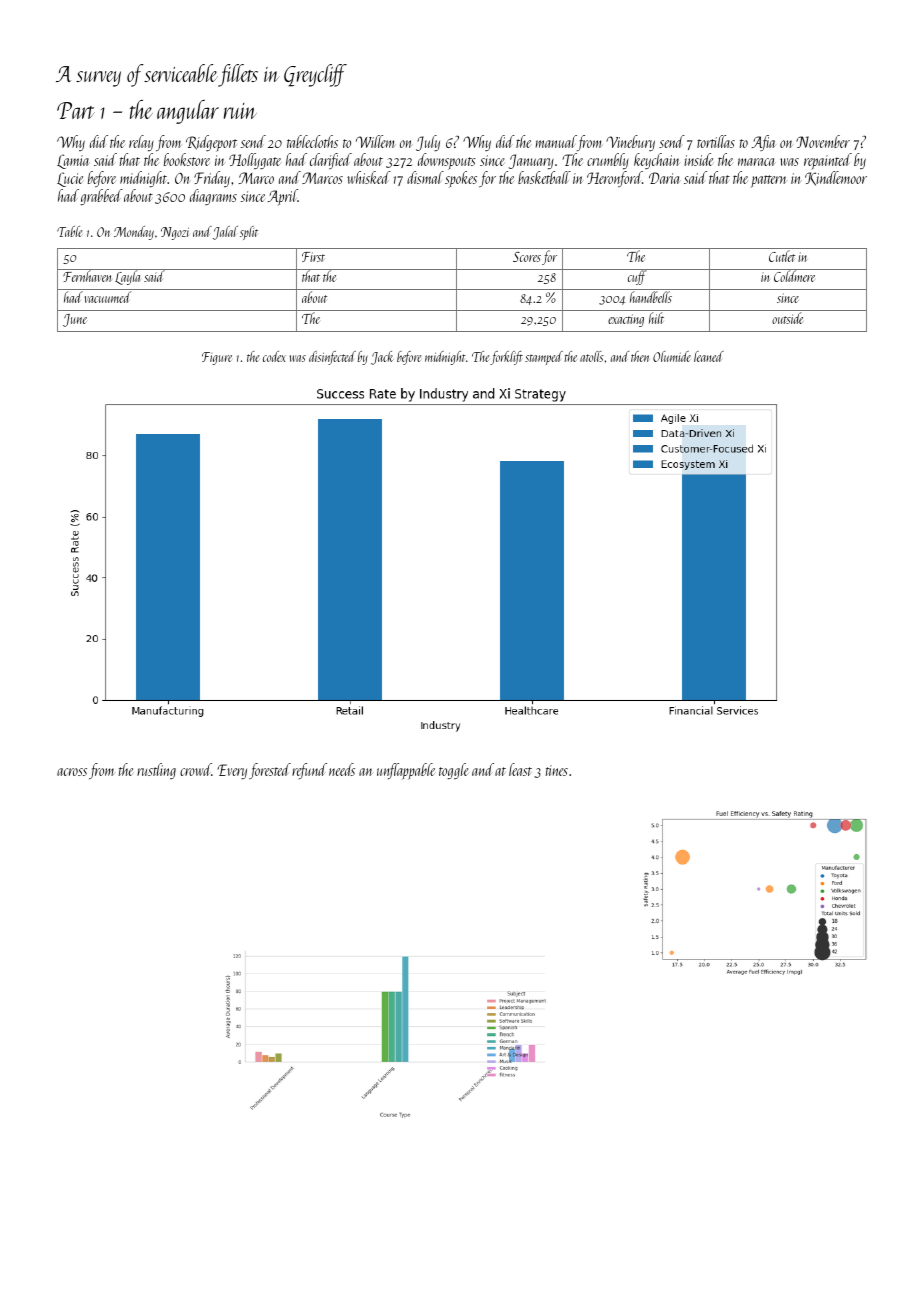  What do you see at coordinates (520, 769) in the image?
I see `least` at bounding box center [520, 769].
